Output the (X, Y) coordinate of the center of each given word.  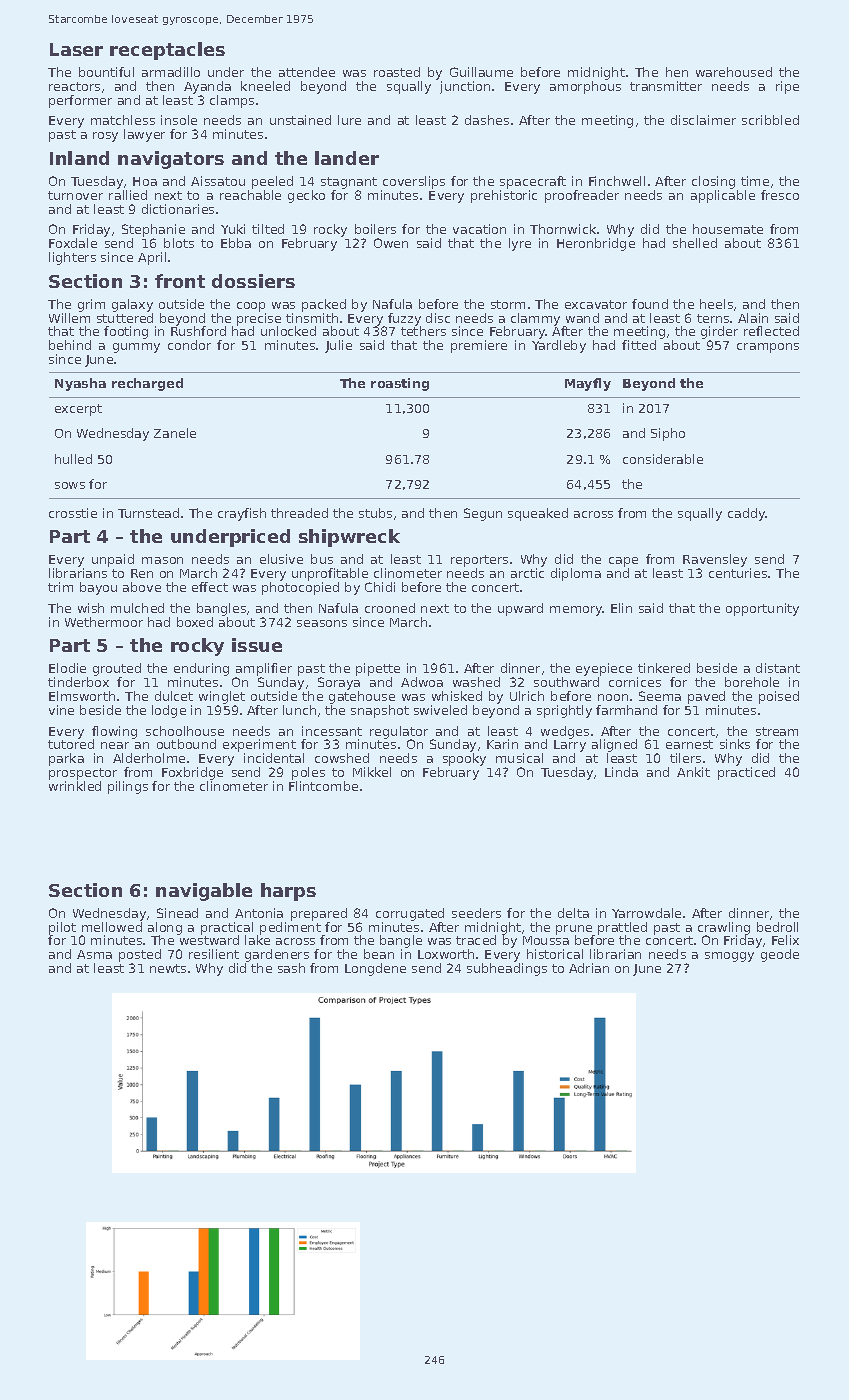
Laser (76, 49)
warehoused (734, 72)
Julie (338, 346)
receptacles (167, 51)
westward (209, 940)
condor (189, 345)
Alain (753, 318)
